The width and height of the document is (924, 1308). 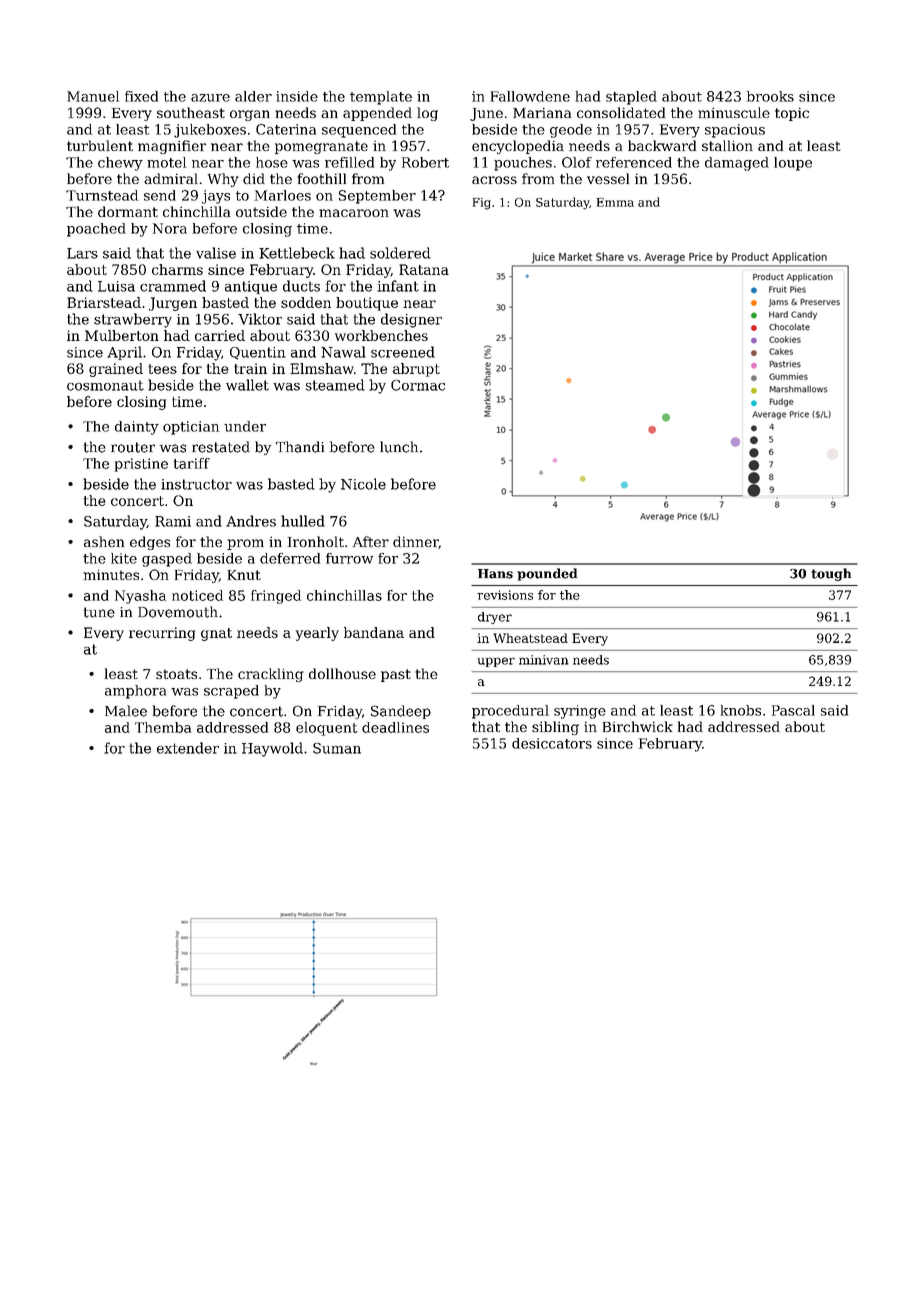 I want to click on sibling, so click(x=555, y=728).
